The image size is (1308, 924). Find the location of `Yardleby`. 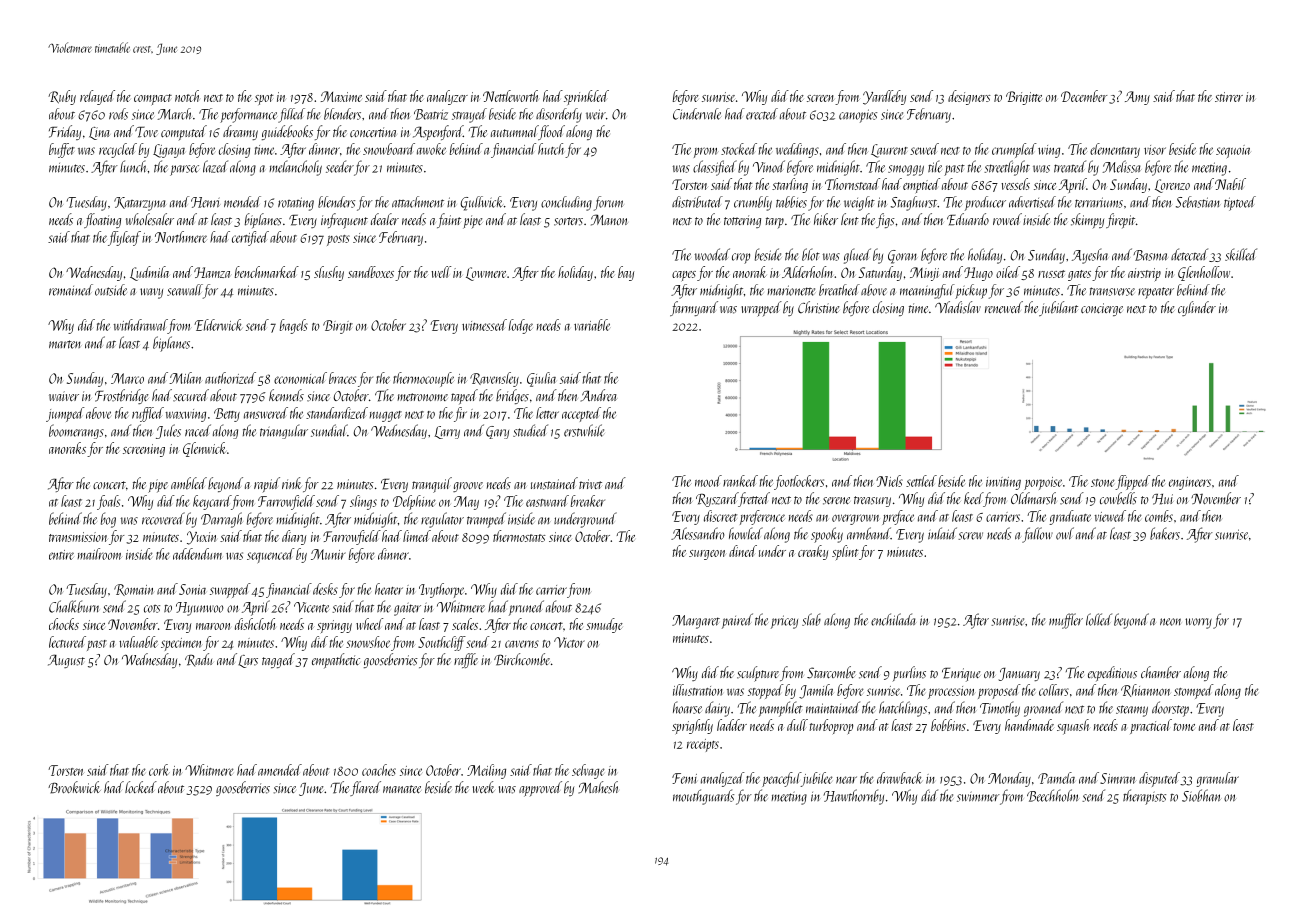

Yardleby is located at coordinates (884, 97).
